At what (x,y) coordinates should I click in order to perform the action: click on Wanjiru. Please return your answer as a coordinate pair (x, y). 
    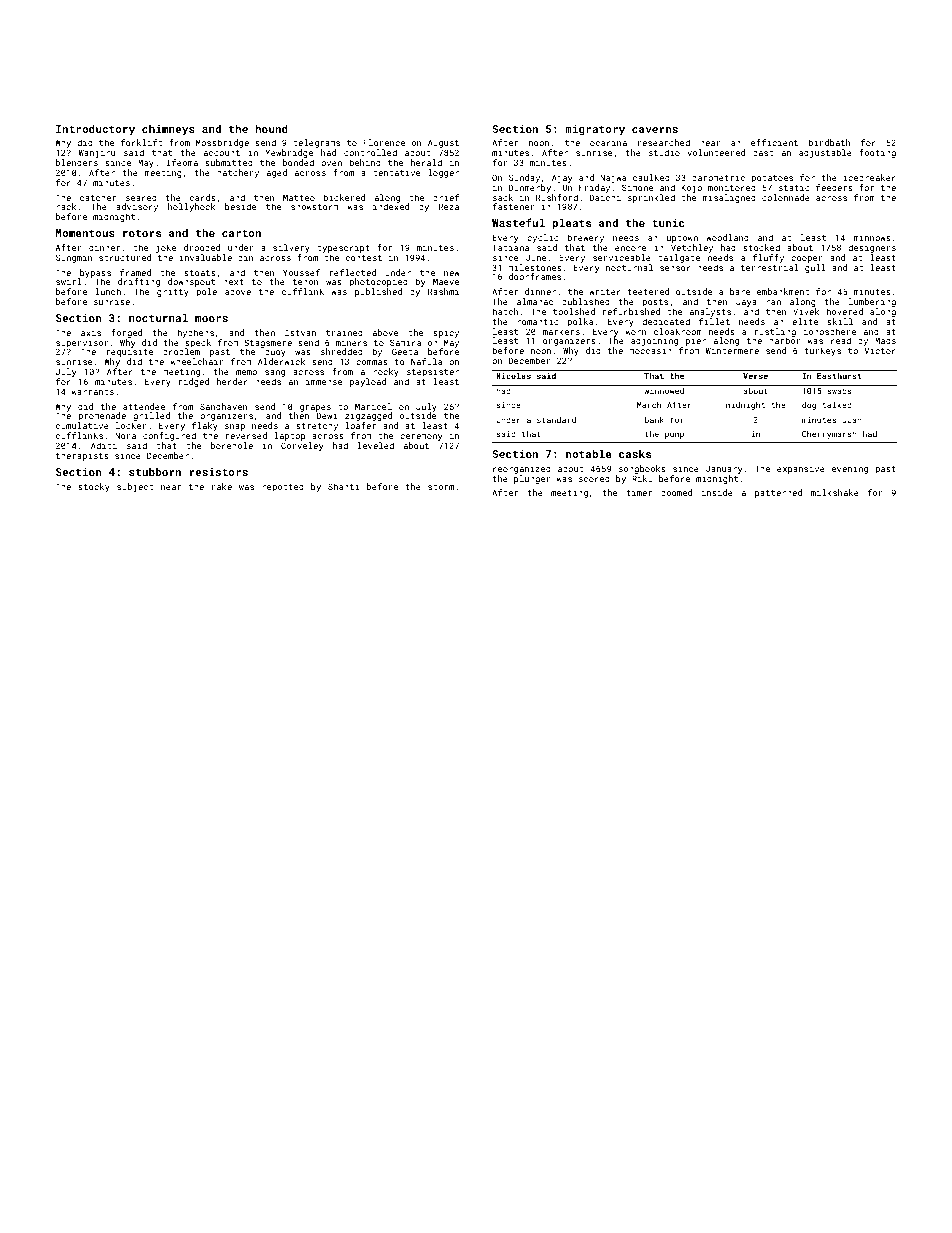
    Looking at the image, I should click on (97, 153).
